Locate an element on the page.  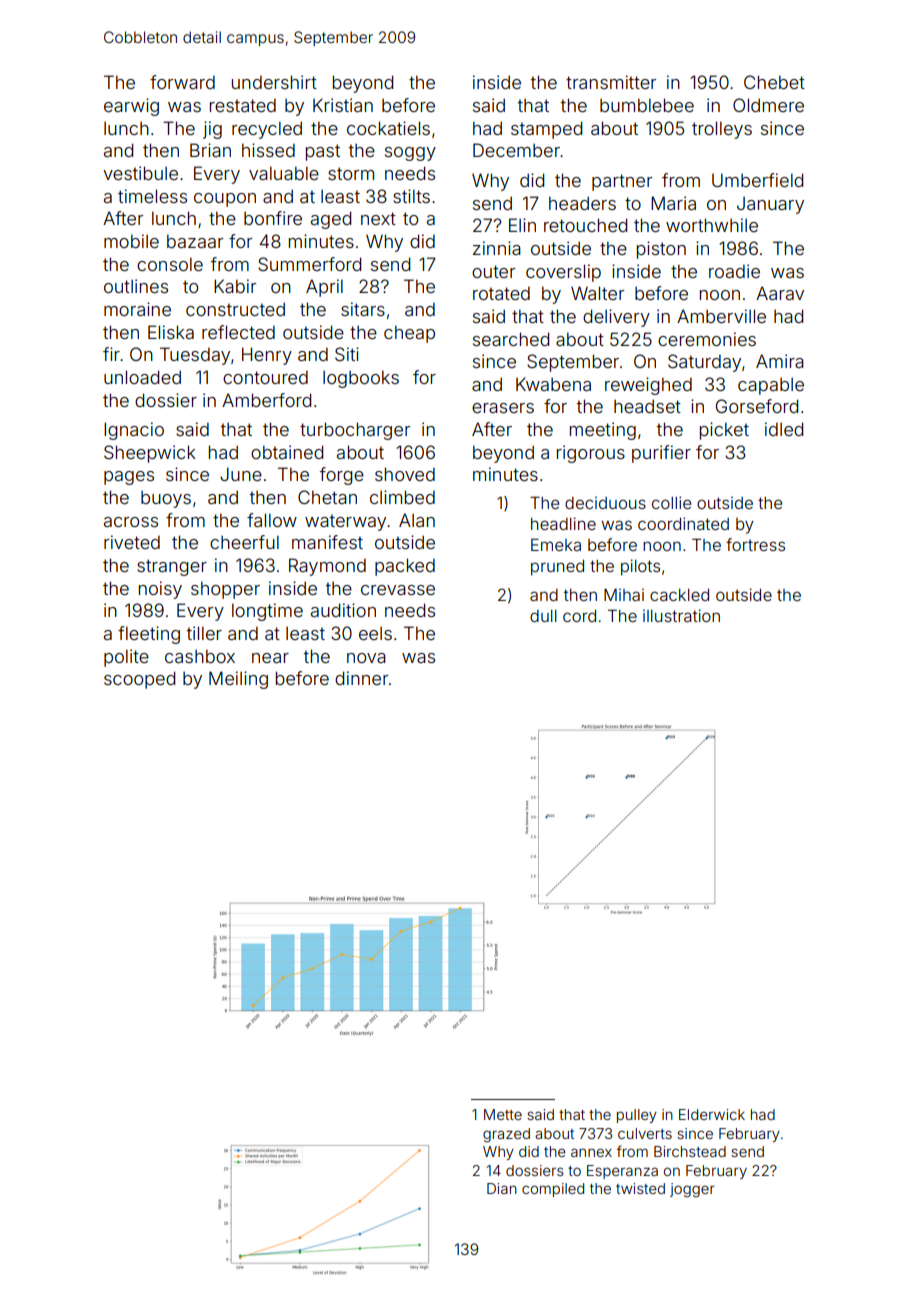
dinner is located at coordinates (361, 678).
